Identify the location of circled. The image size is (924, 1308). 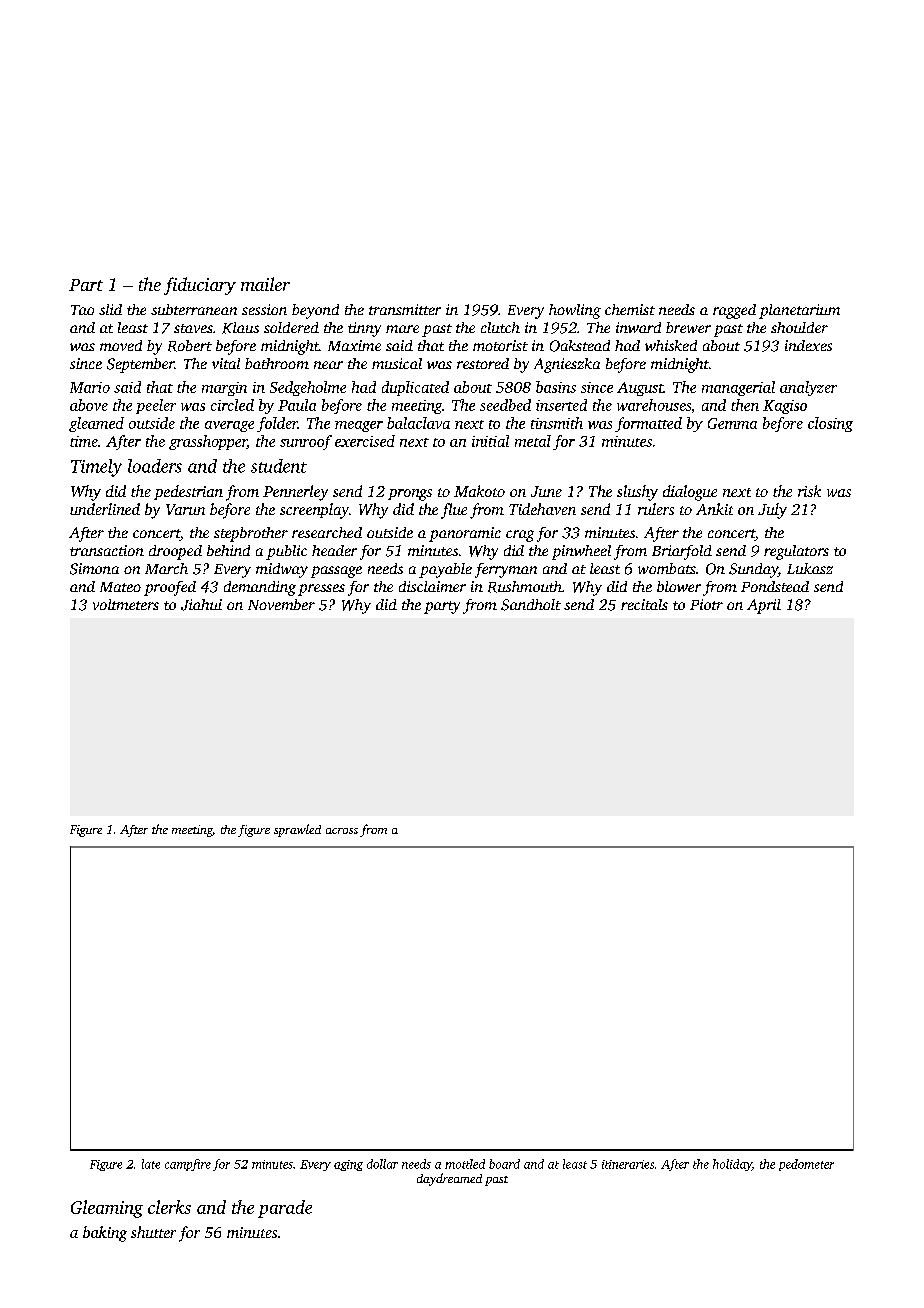
(232, 405).
